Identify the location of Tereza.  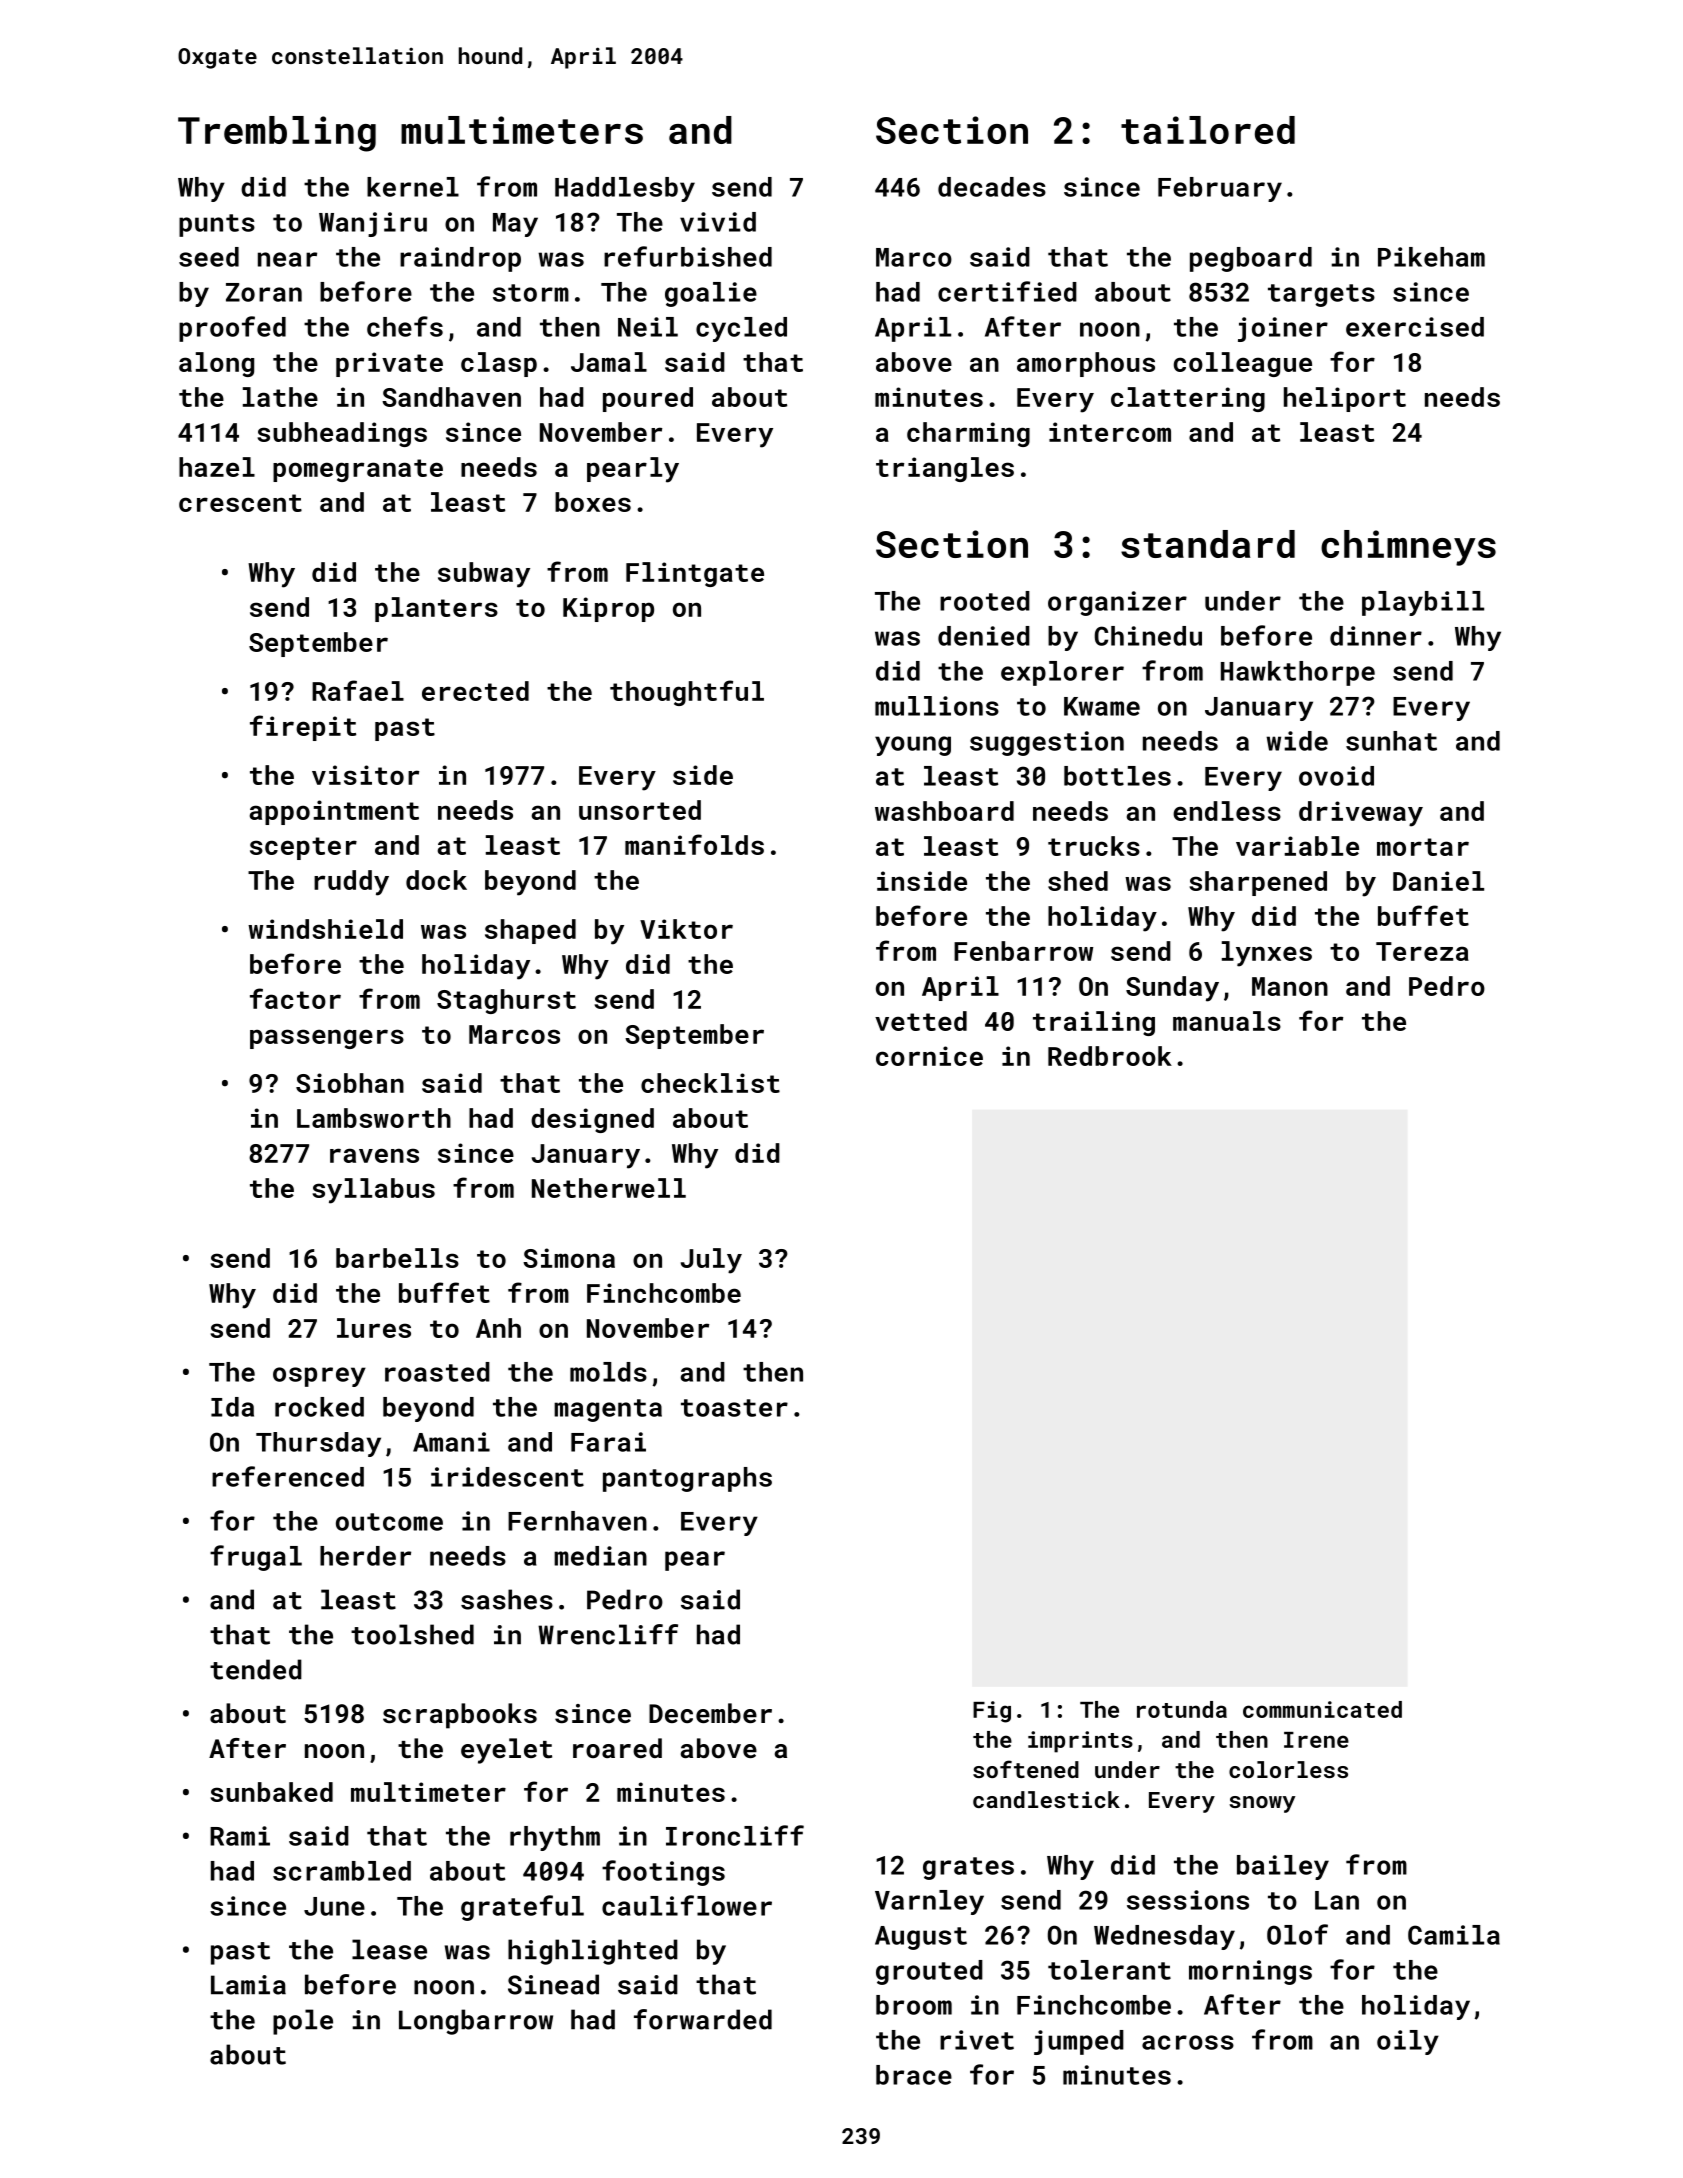
(1422, 951).
